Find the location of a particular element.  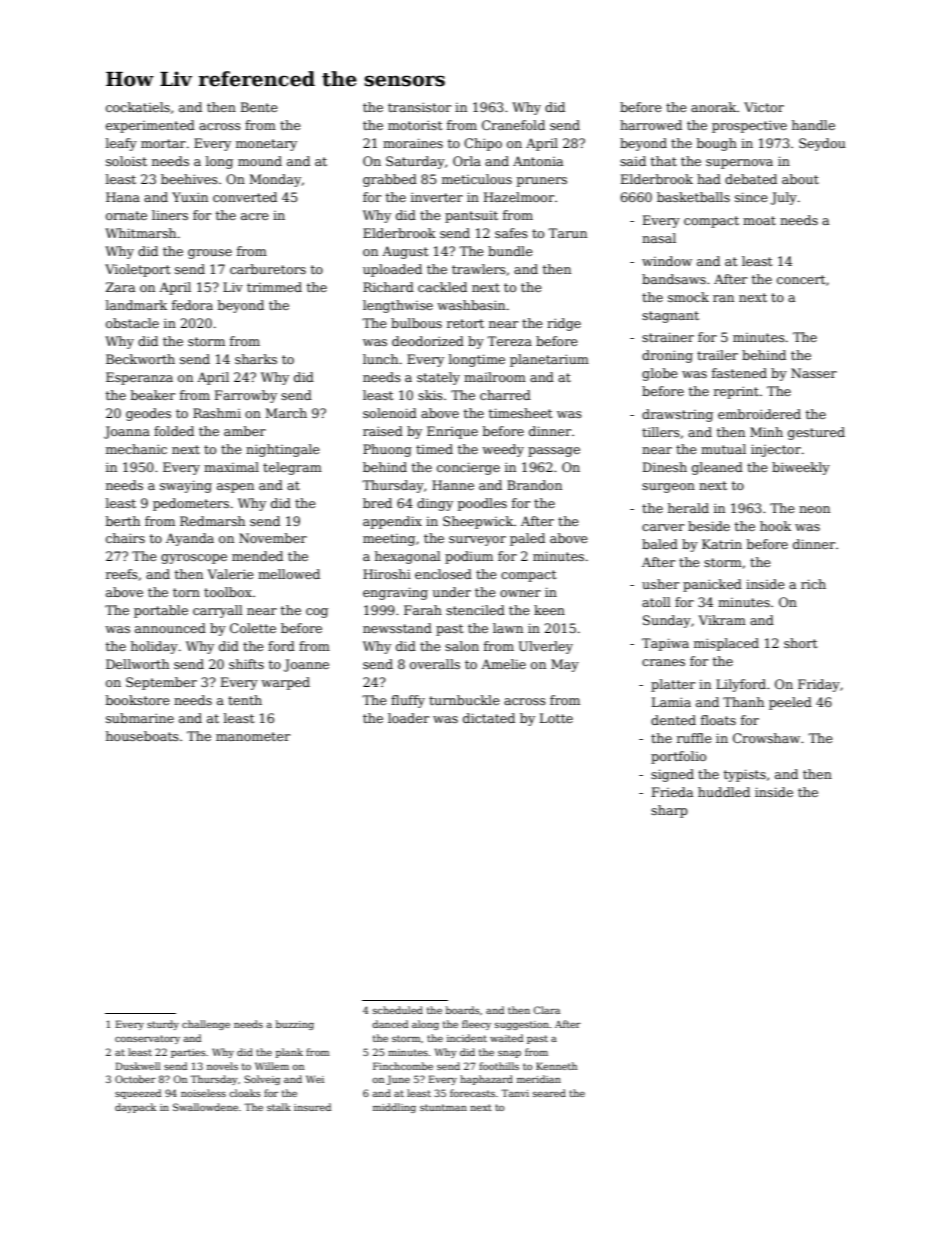

warped is located at coordinates (285, 683).
